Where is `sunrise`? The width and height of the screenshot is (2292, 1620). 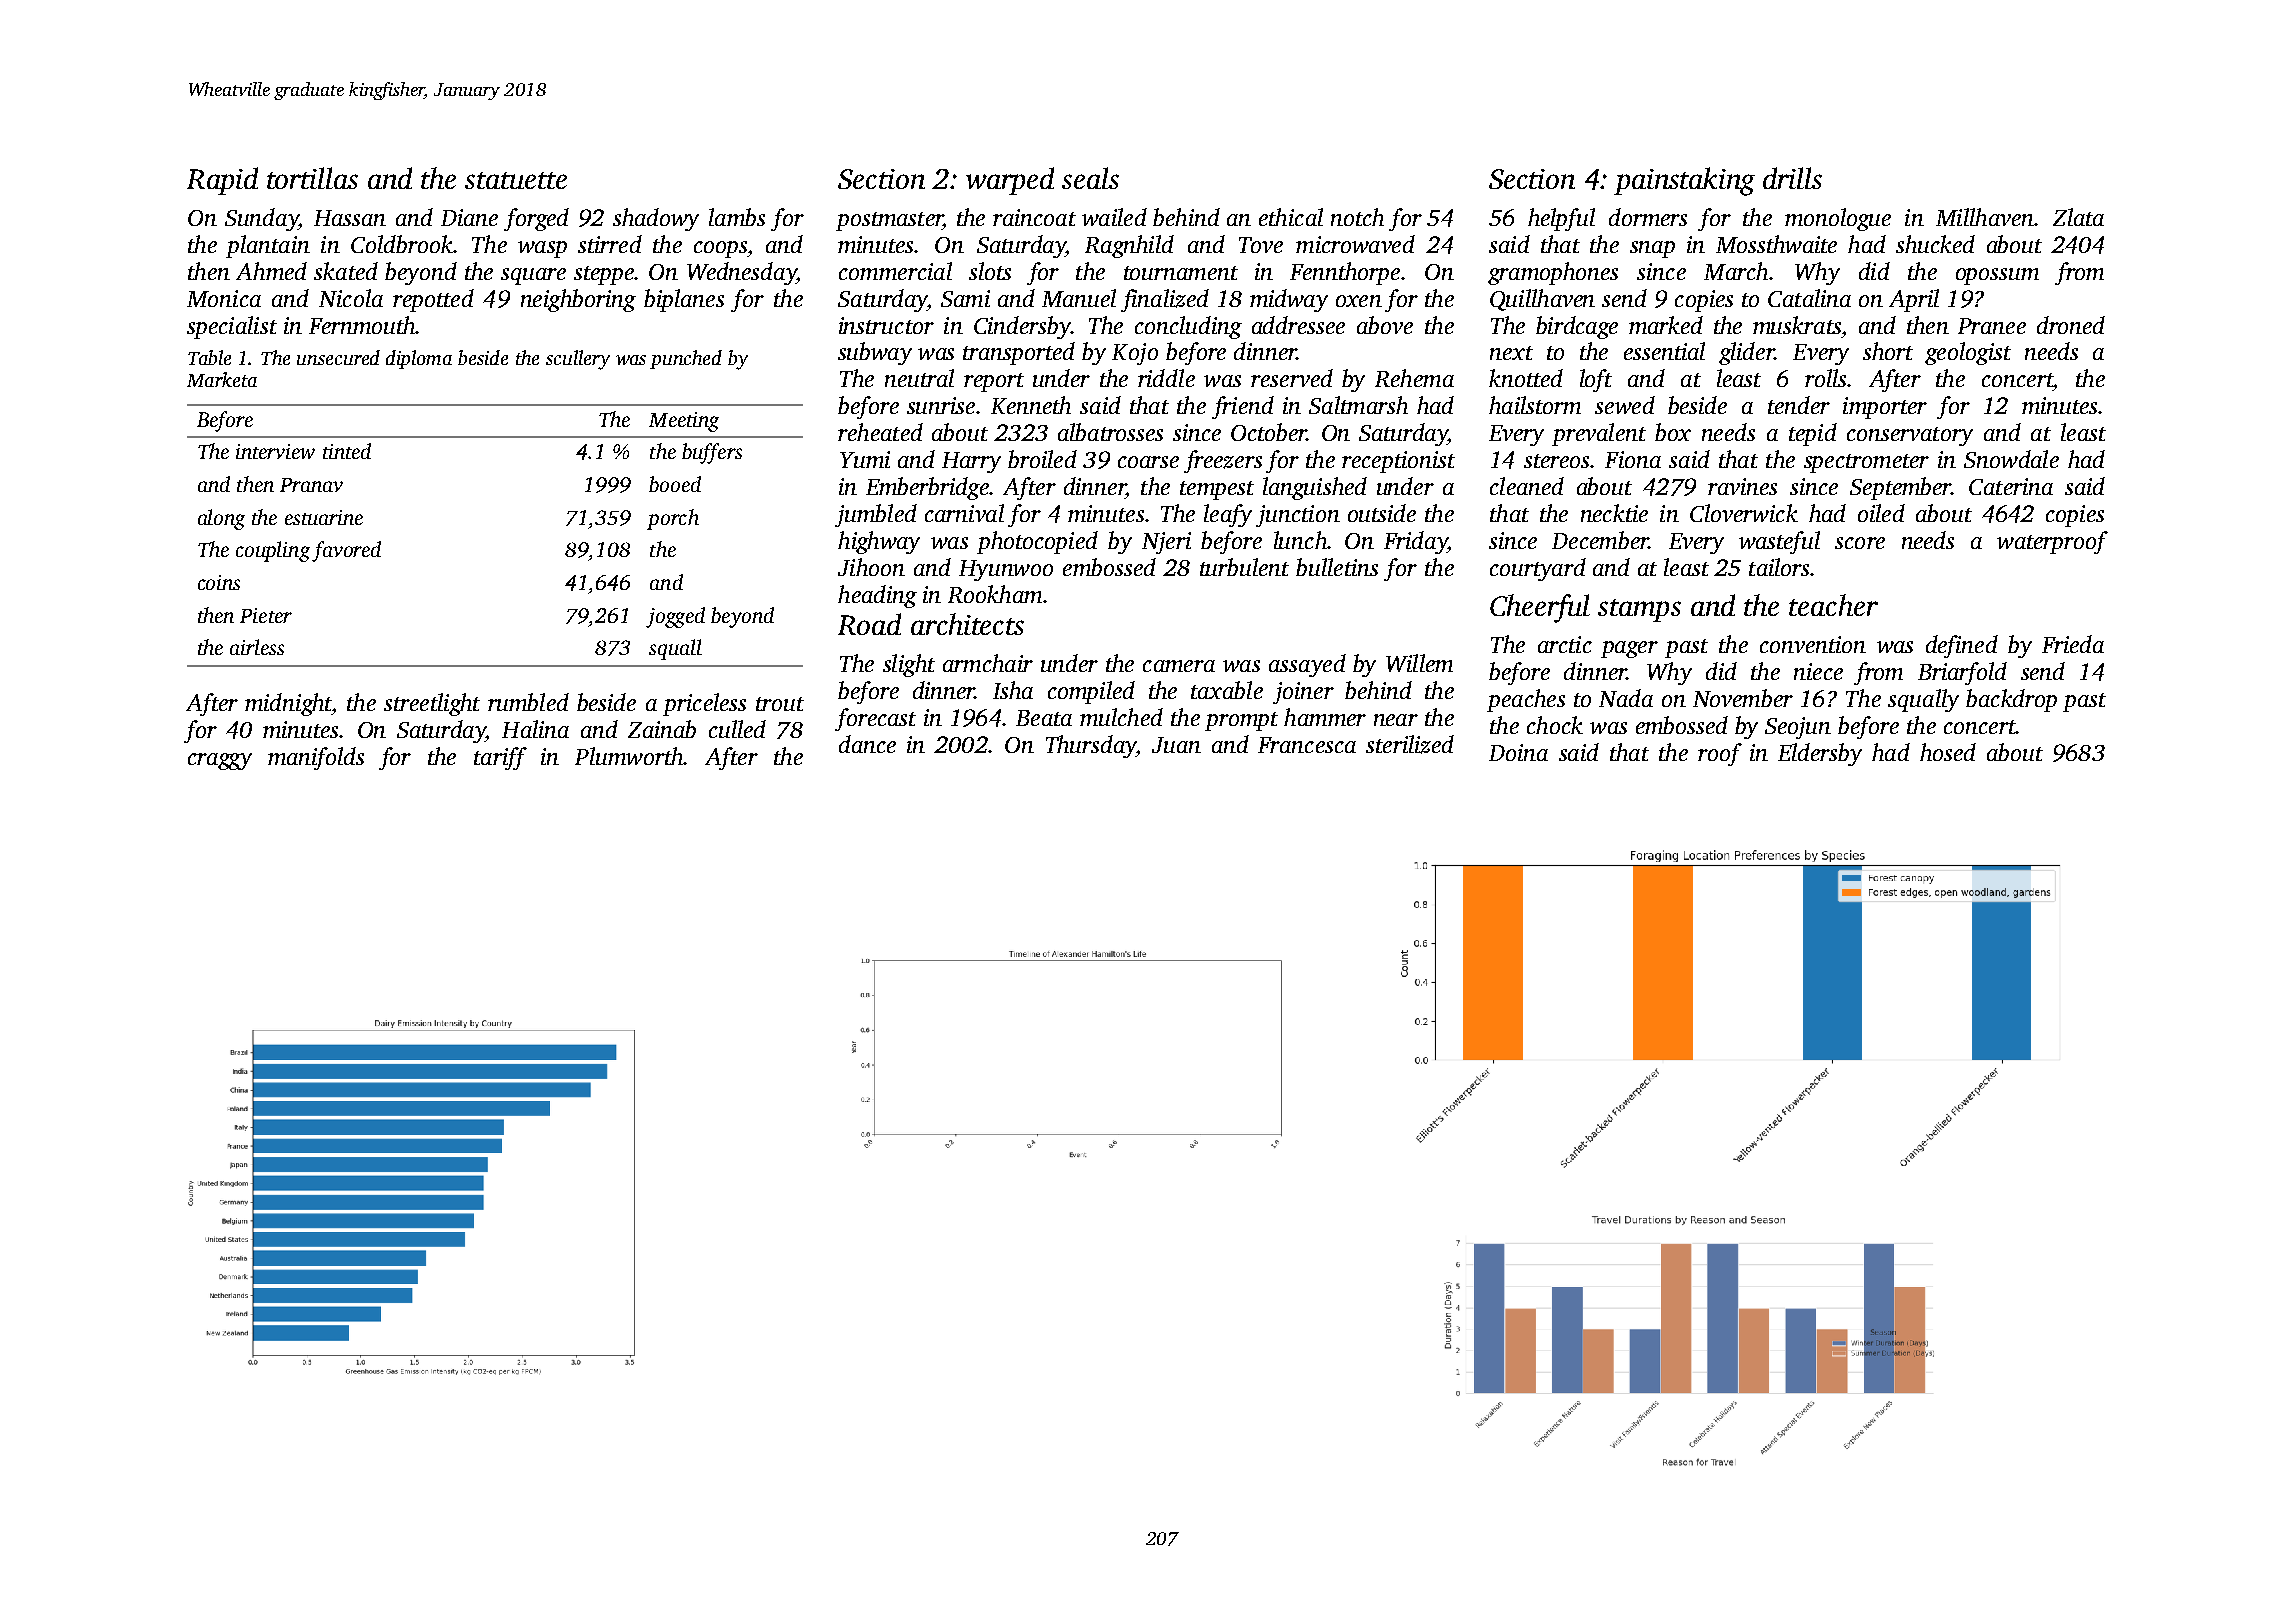
sunrise is located at coordinates (941, 405).
